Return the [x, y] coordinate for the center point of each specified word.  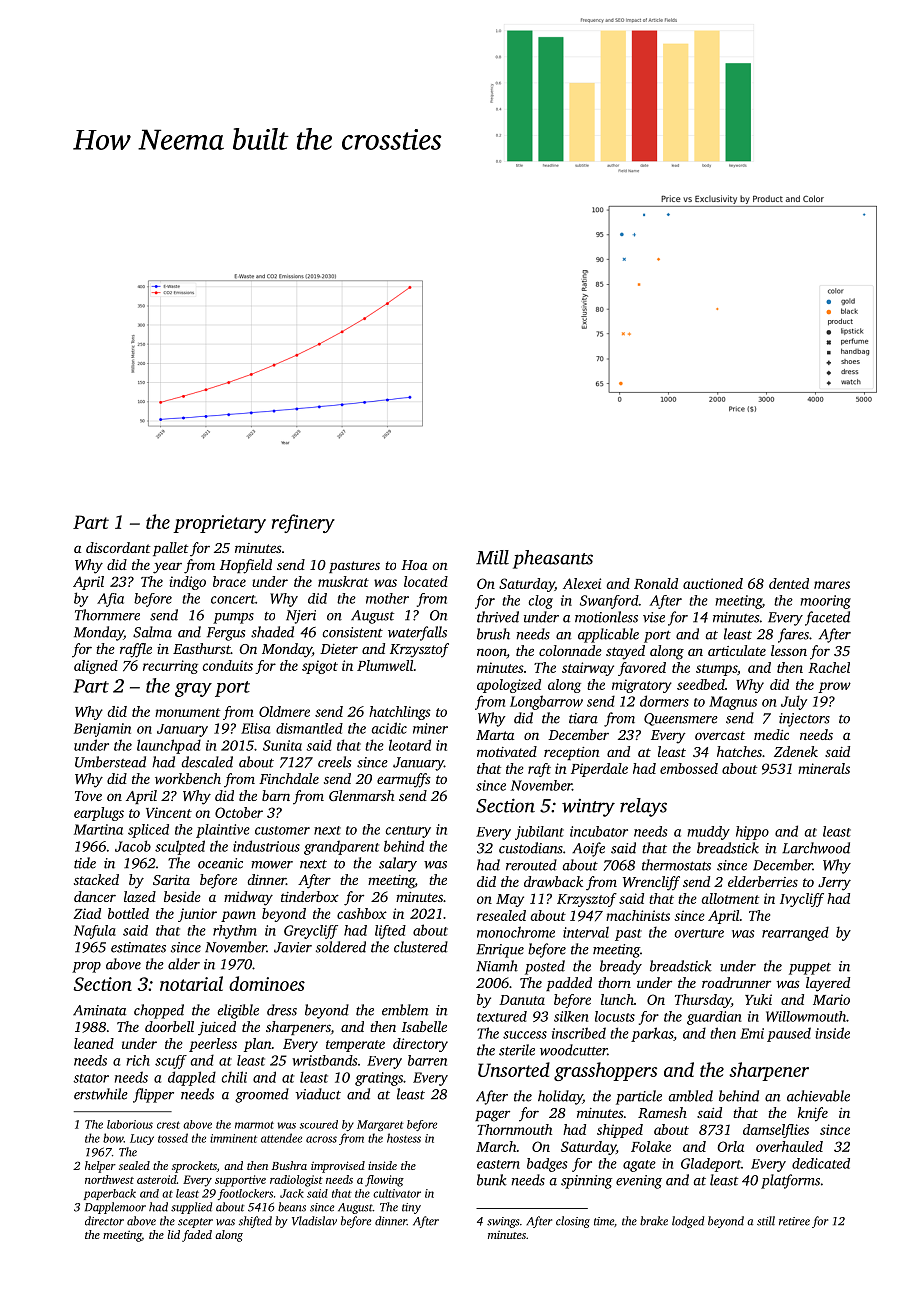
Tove [88, 796]
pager [492, 1116]
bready [621, 967]
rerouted [531, 865]
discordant [118, 547]
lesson [789, 650]
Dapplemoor [115, 1208]
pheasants [553, 559]
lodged [688, 1222]
